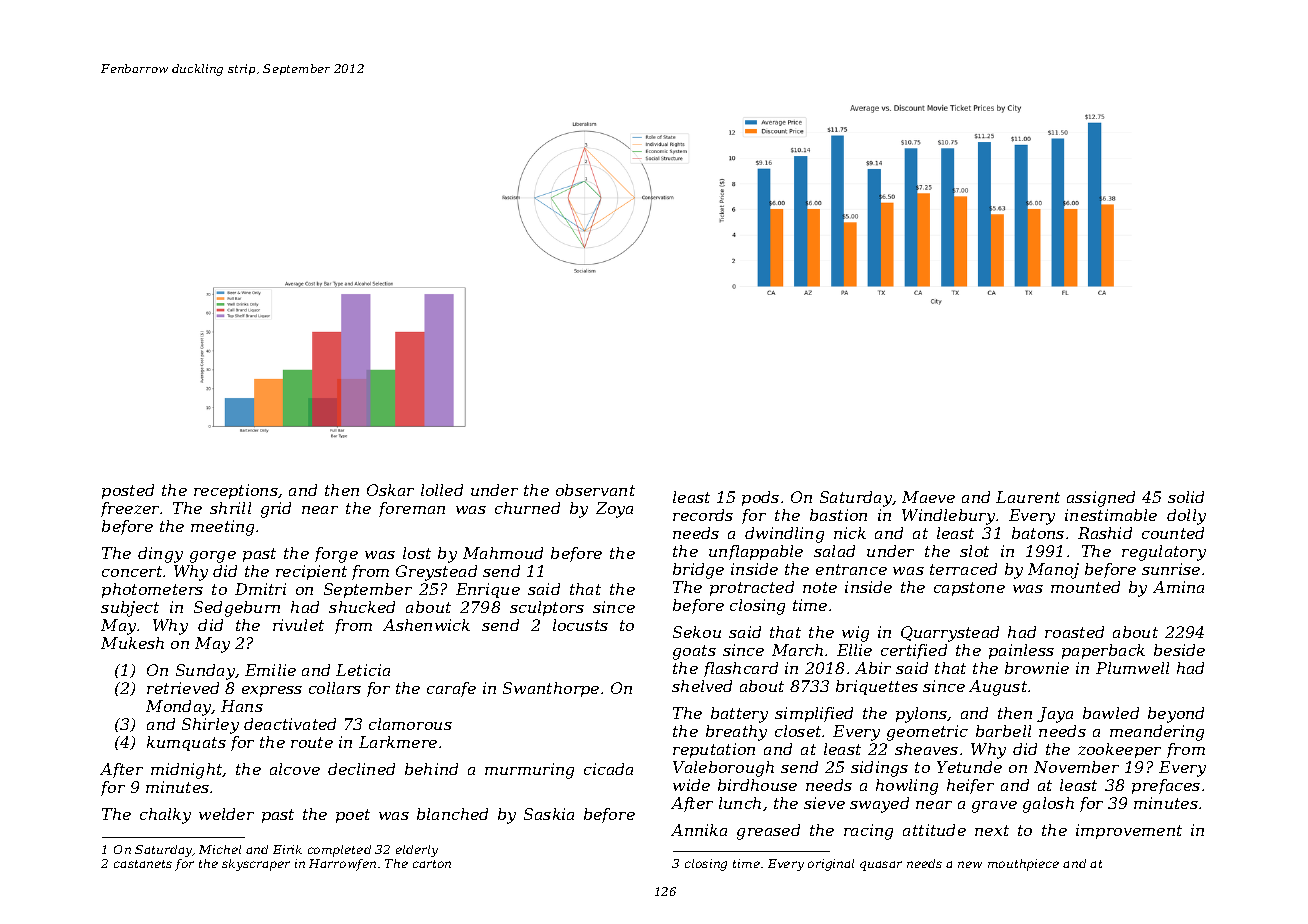 Image resolution: width=1308 pixels, height=924 pixels. I want to click on Sedgeburn, so click(237, 609).
